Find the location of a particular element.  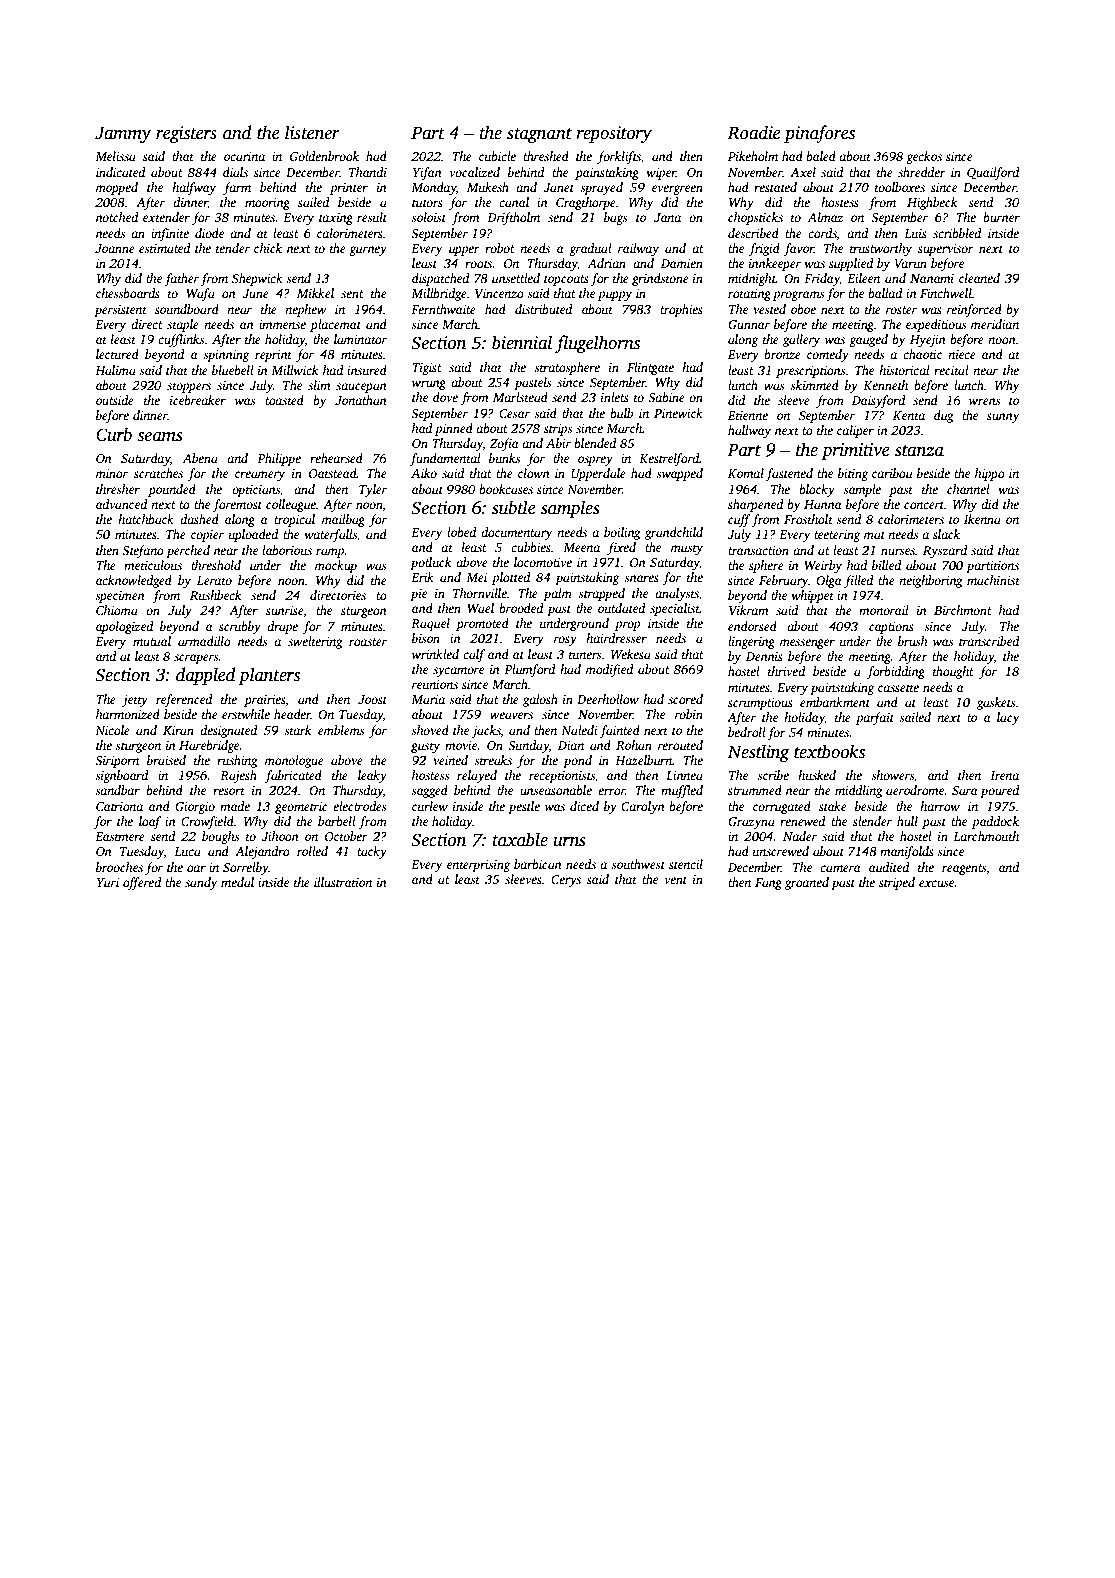

Dennis is located at coordinates (764, 656).
